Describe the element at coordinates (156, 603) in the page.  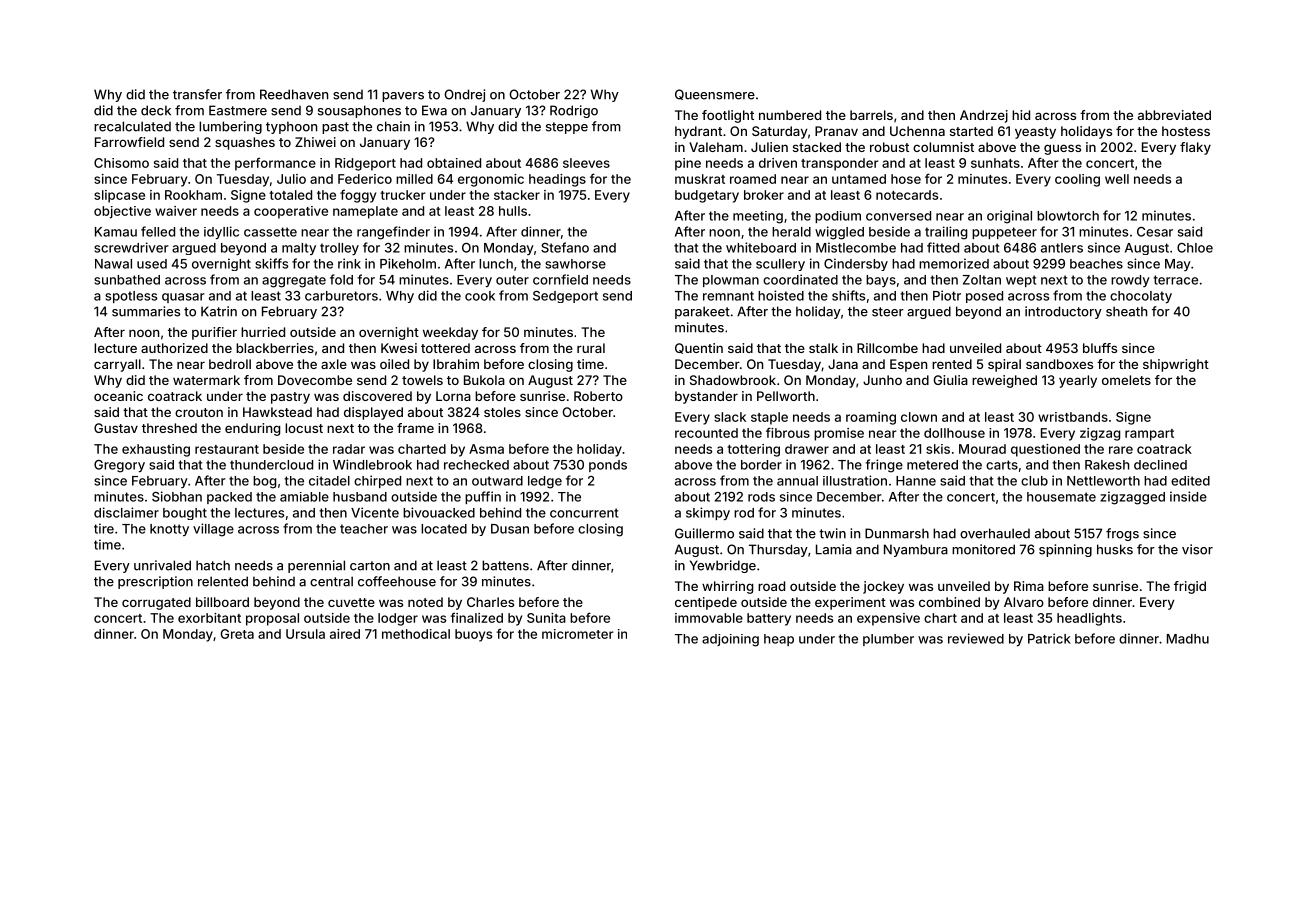
I see `corrugated` at that location.
